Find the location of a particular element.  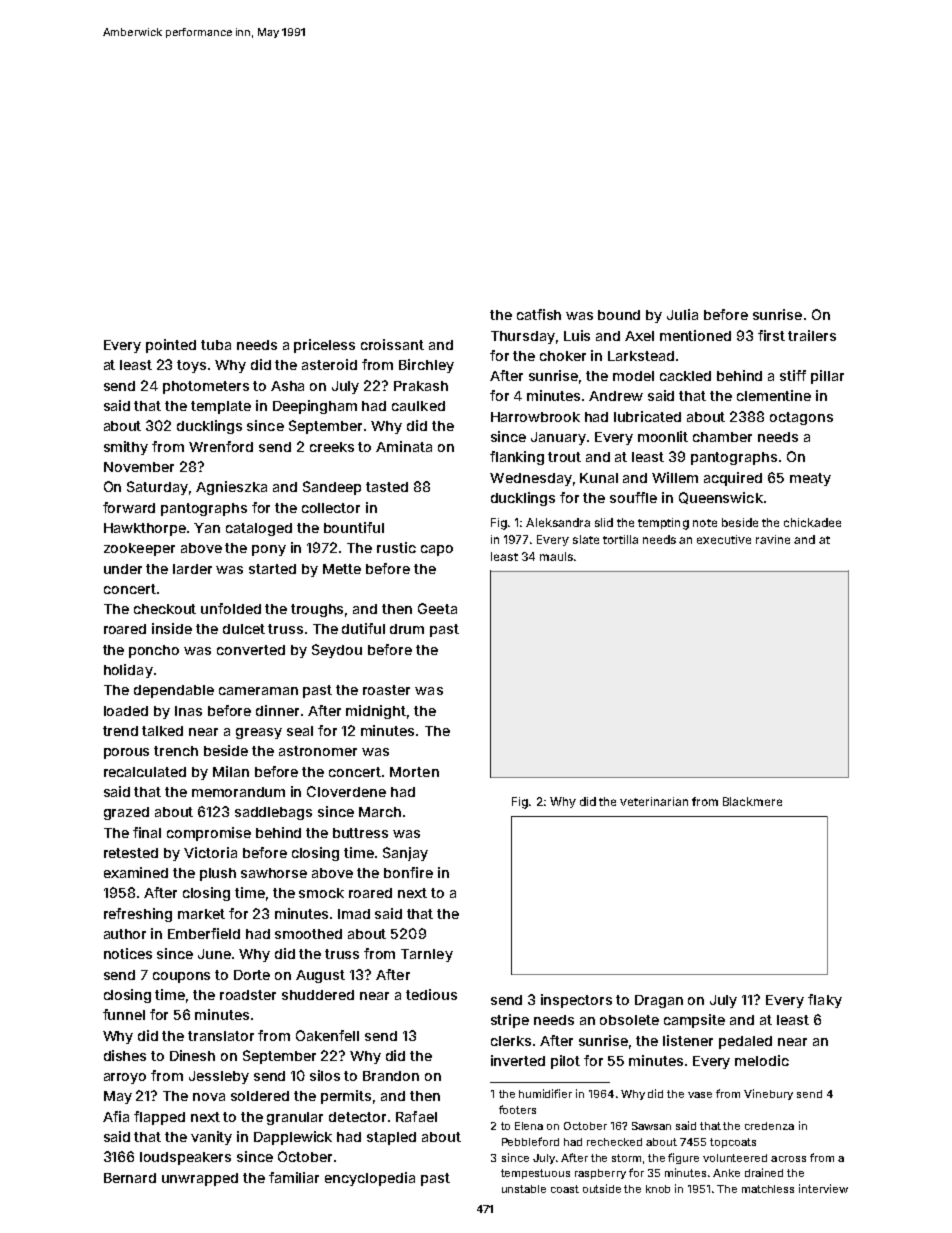

executive is located at coordinates (724, 539).
